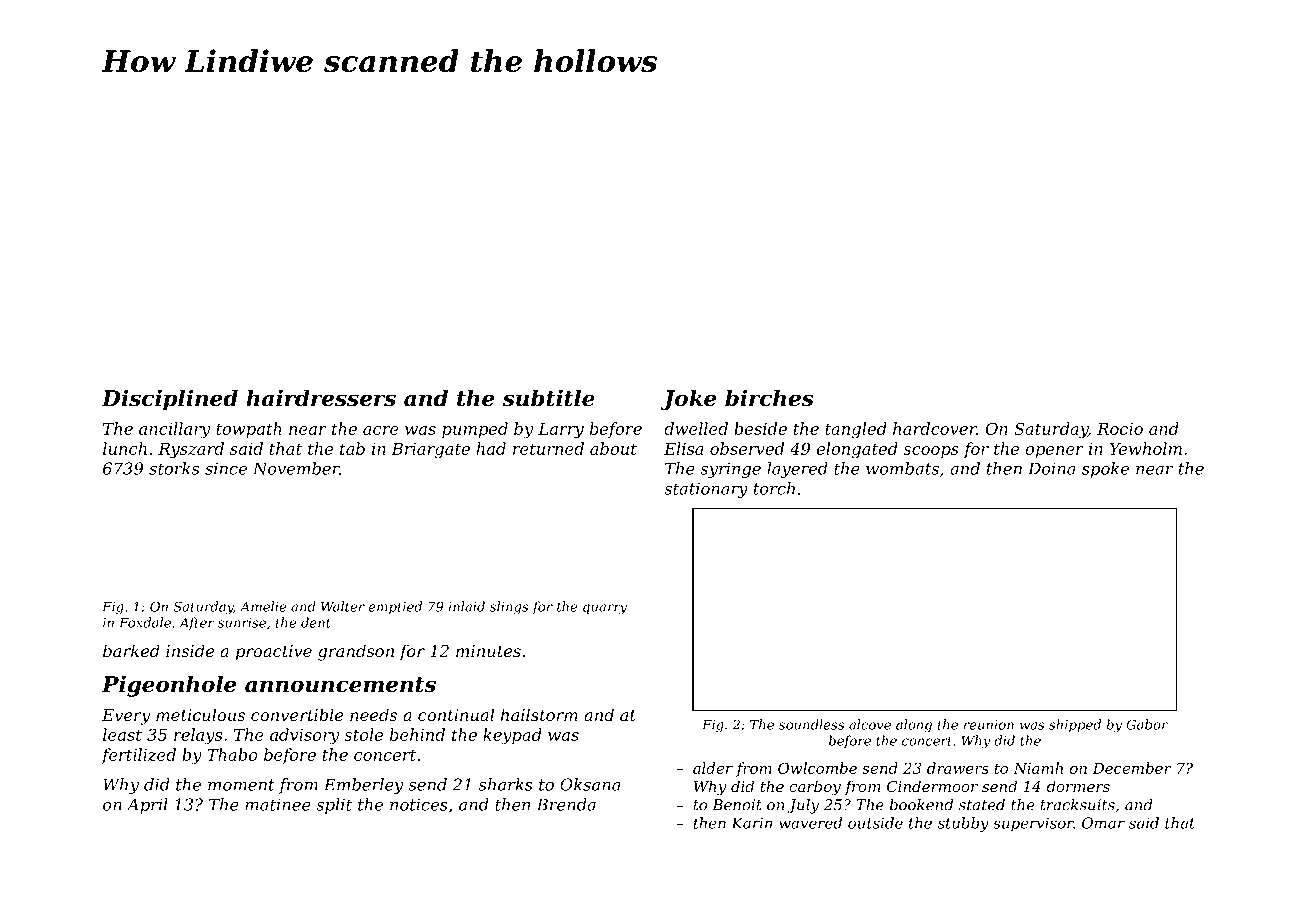 This screenshot has width=1308, height=924. What do you see at coordinates (811, 724) in the screenshot?
I see `soundless` at bounding box center [811, 724].
